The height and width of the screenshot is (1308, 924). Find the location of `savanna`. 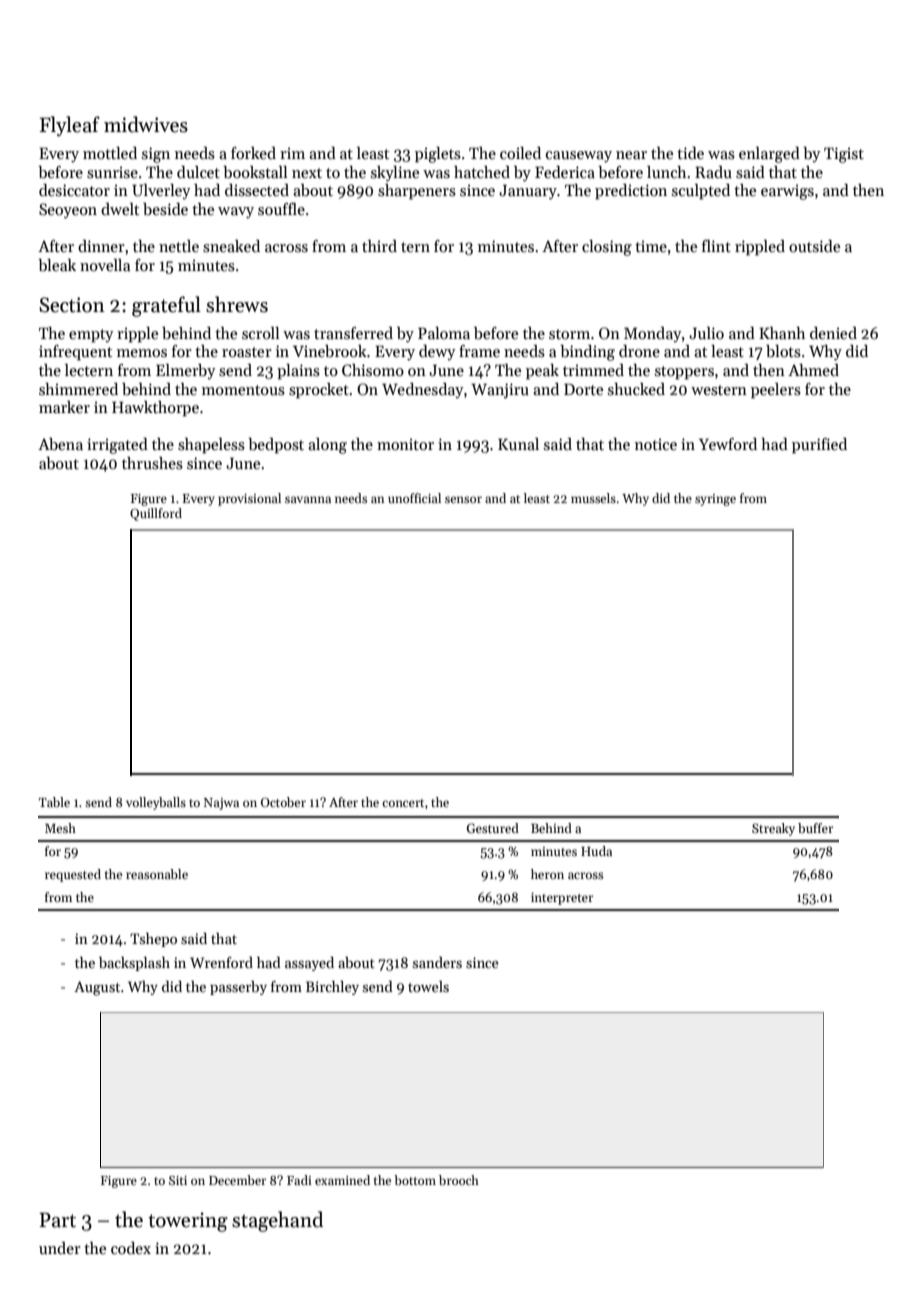

savanna is located at coordinates (308, 499).
